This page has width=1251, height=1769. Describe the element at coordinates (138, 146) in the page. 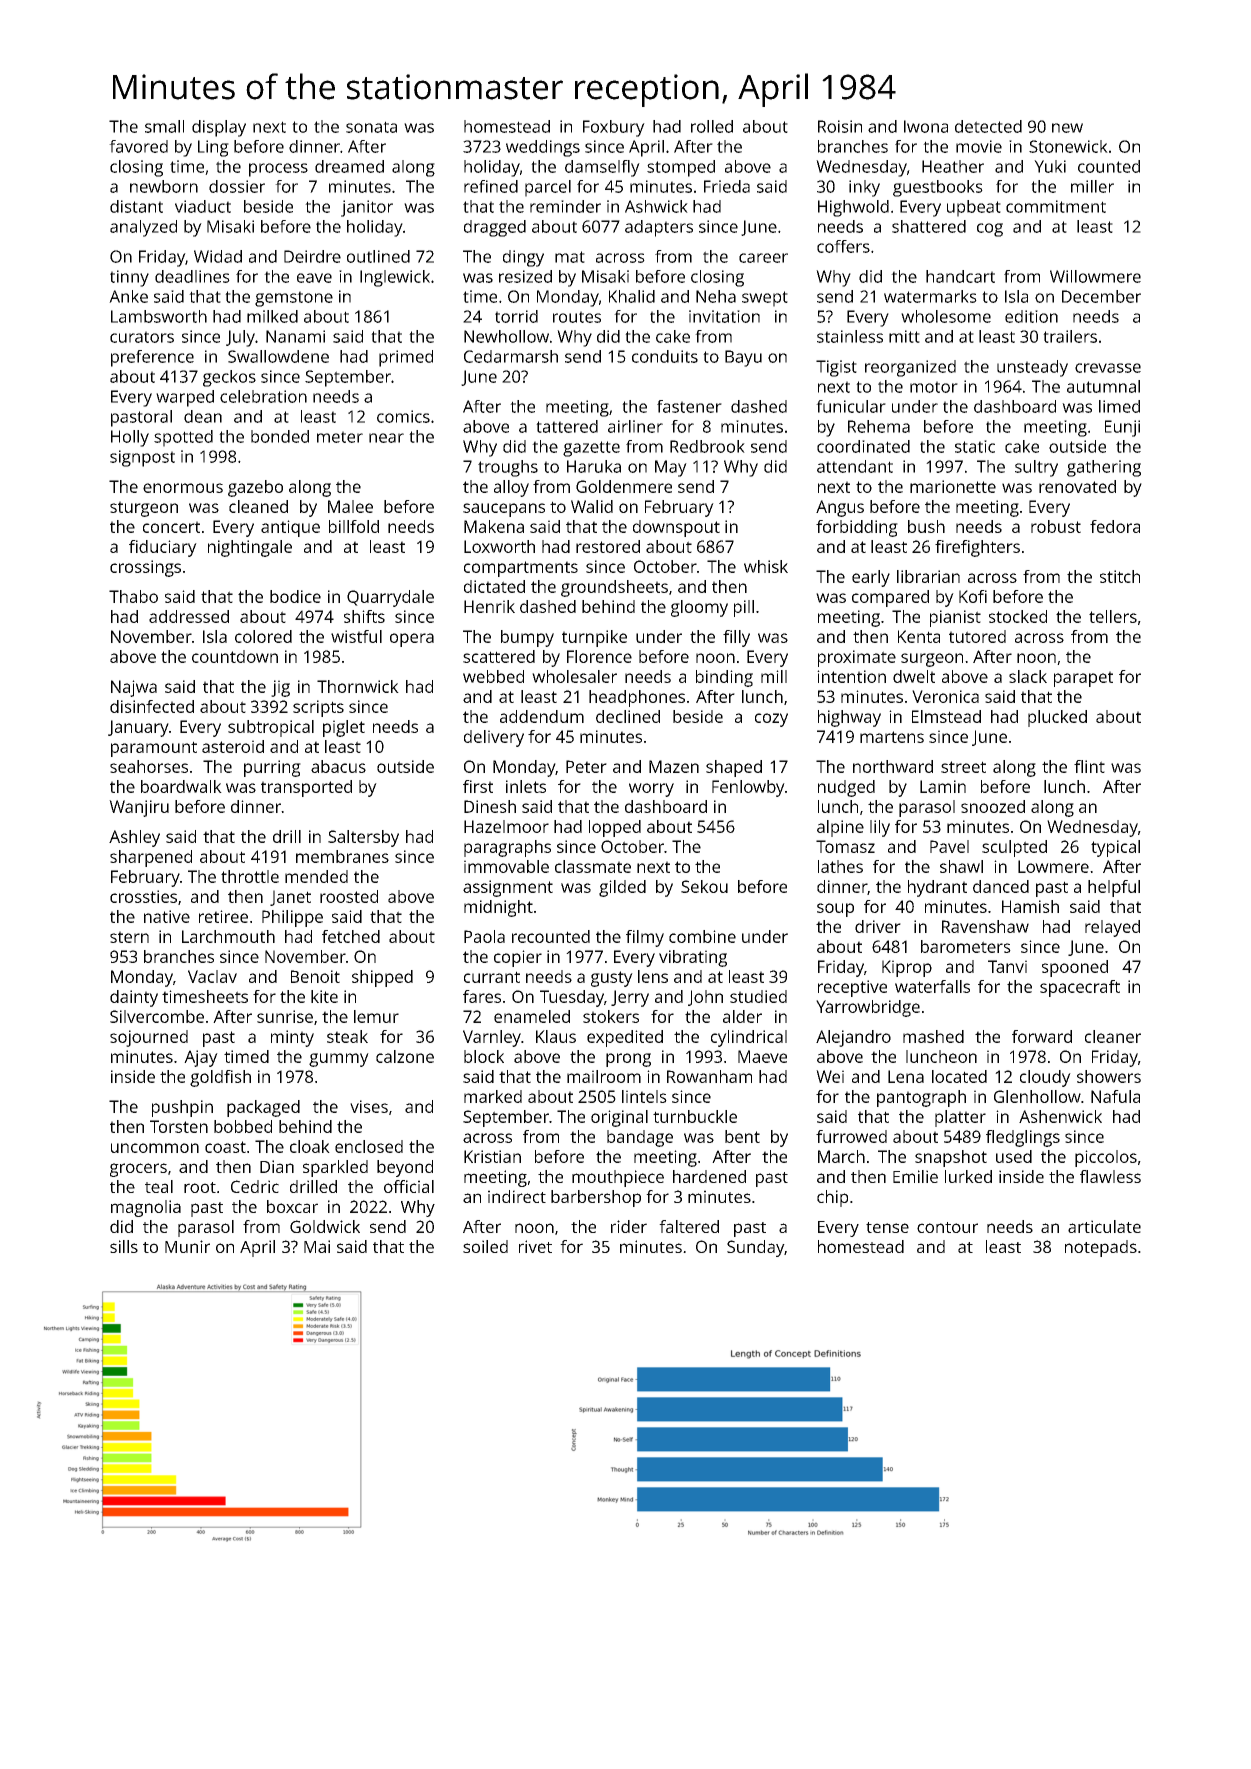

I see `favored` at that location.
